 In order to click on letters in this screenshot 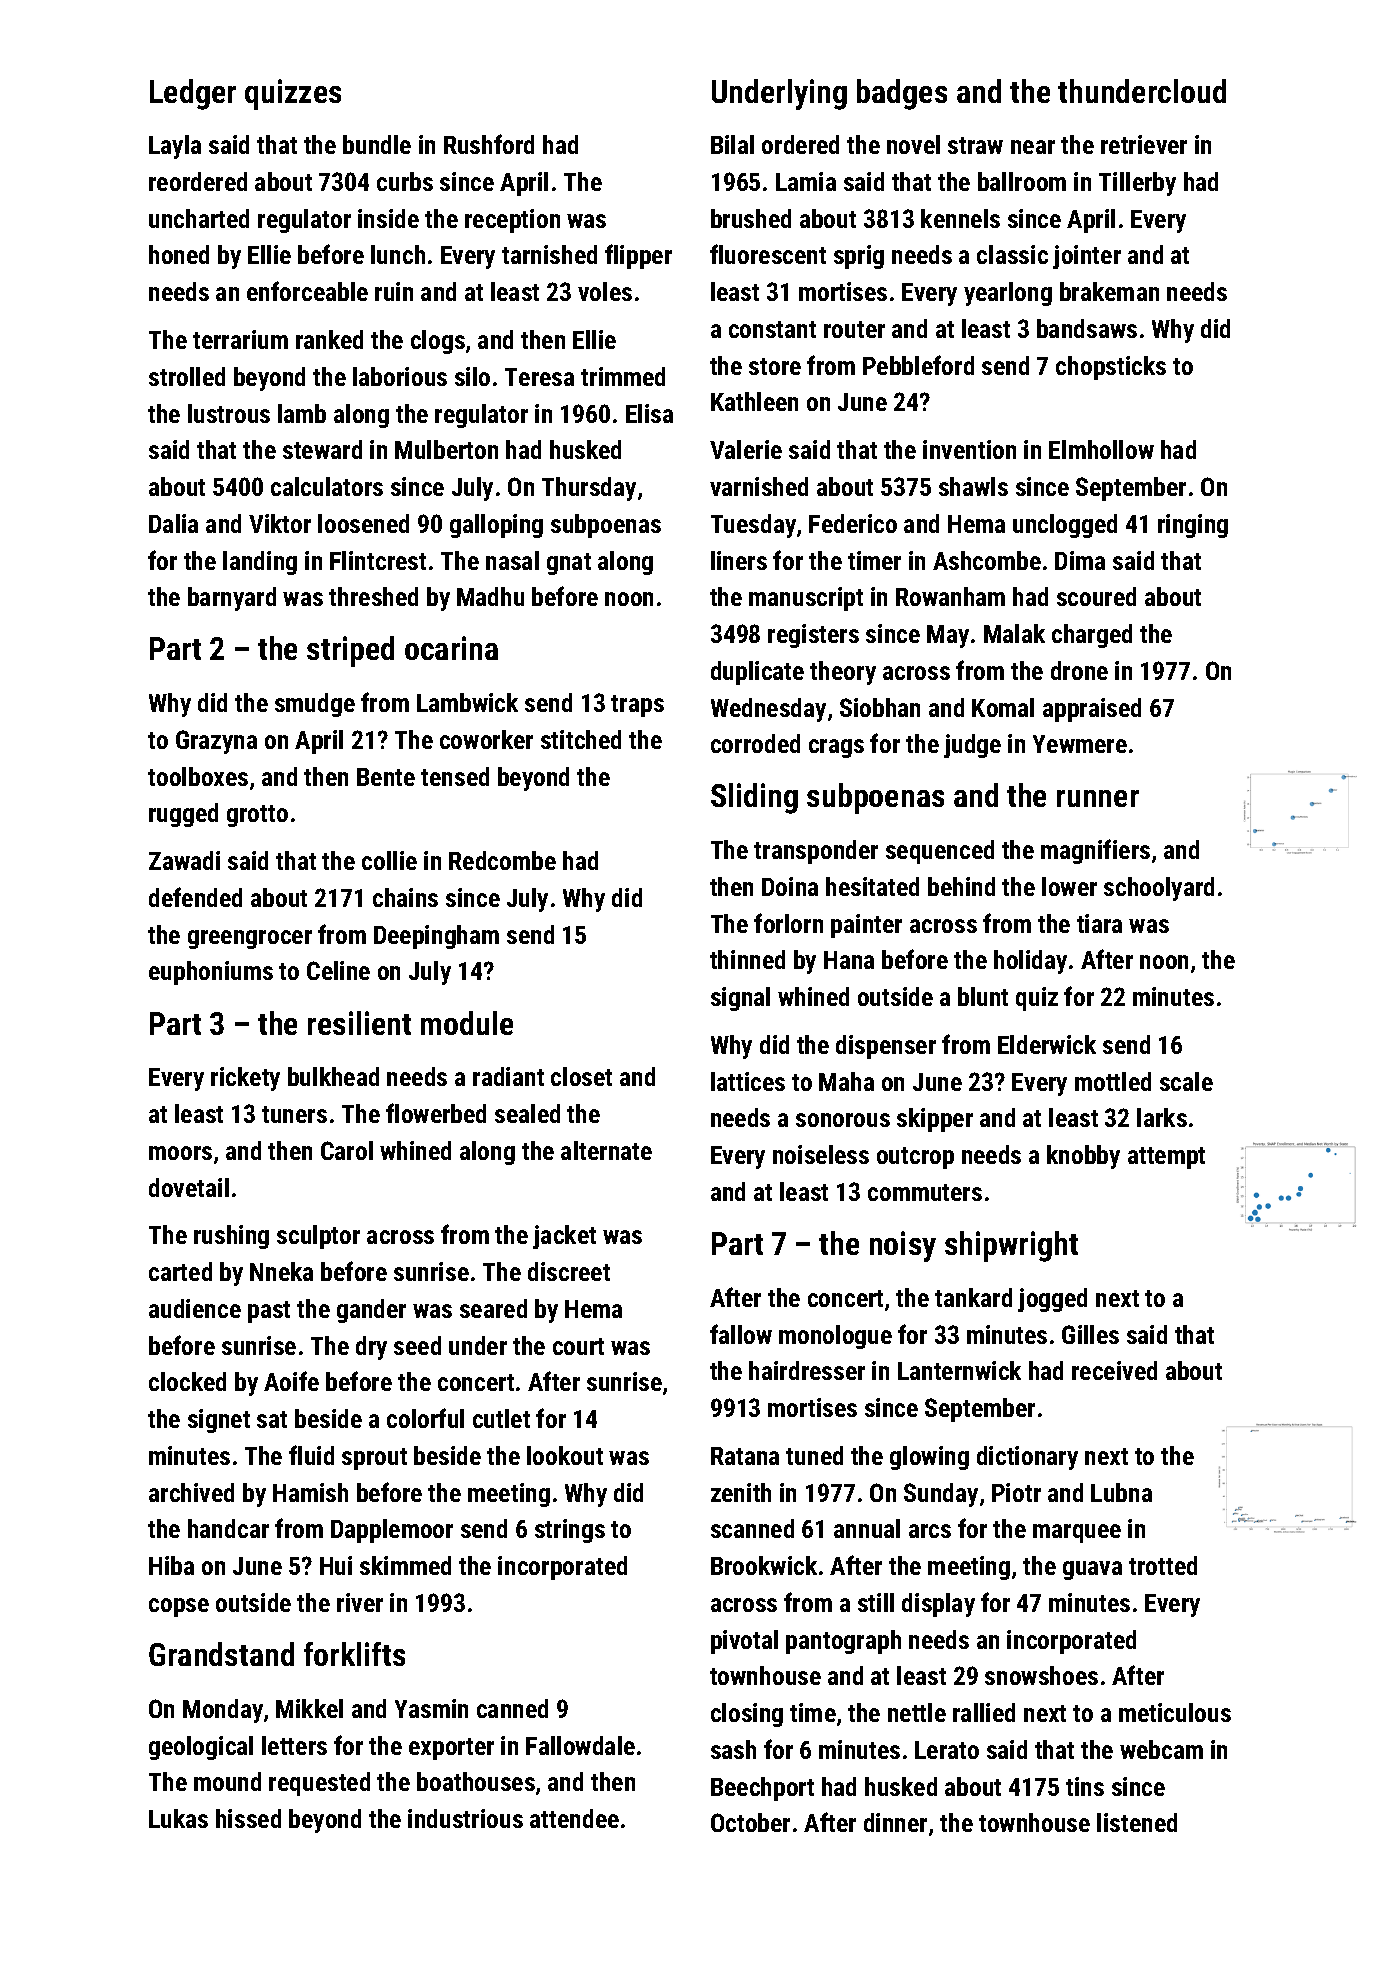, I will do `click(294, 1745)`.
